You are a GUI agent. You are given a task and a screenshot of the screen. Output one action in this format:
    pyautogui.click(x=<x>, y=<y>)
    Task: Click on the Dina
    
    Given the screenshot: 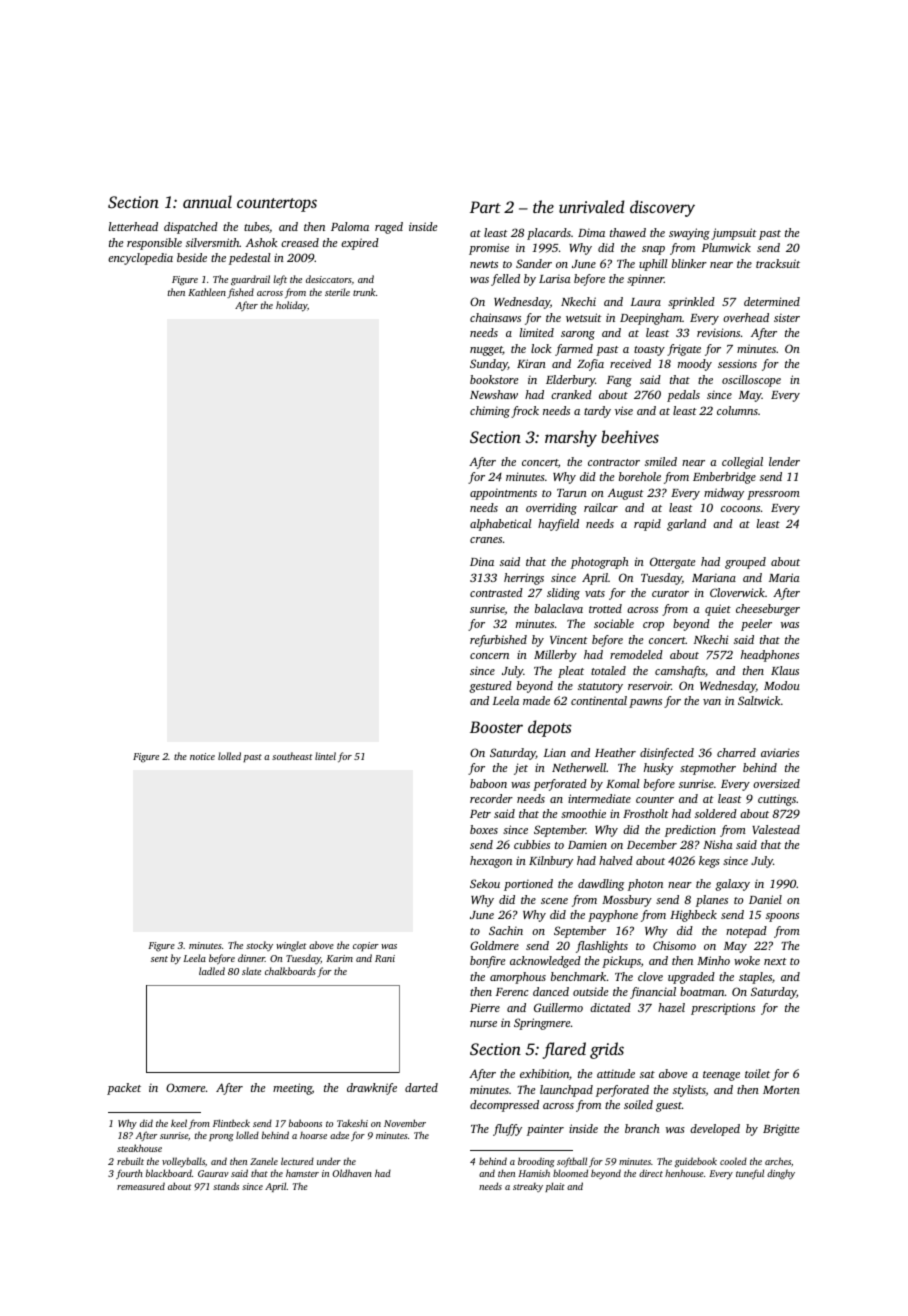 What is the action you would take?
    pyautogui.click(x=482, y=561)
